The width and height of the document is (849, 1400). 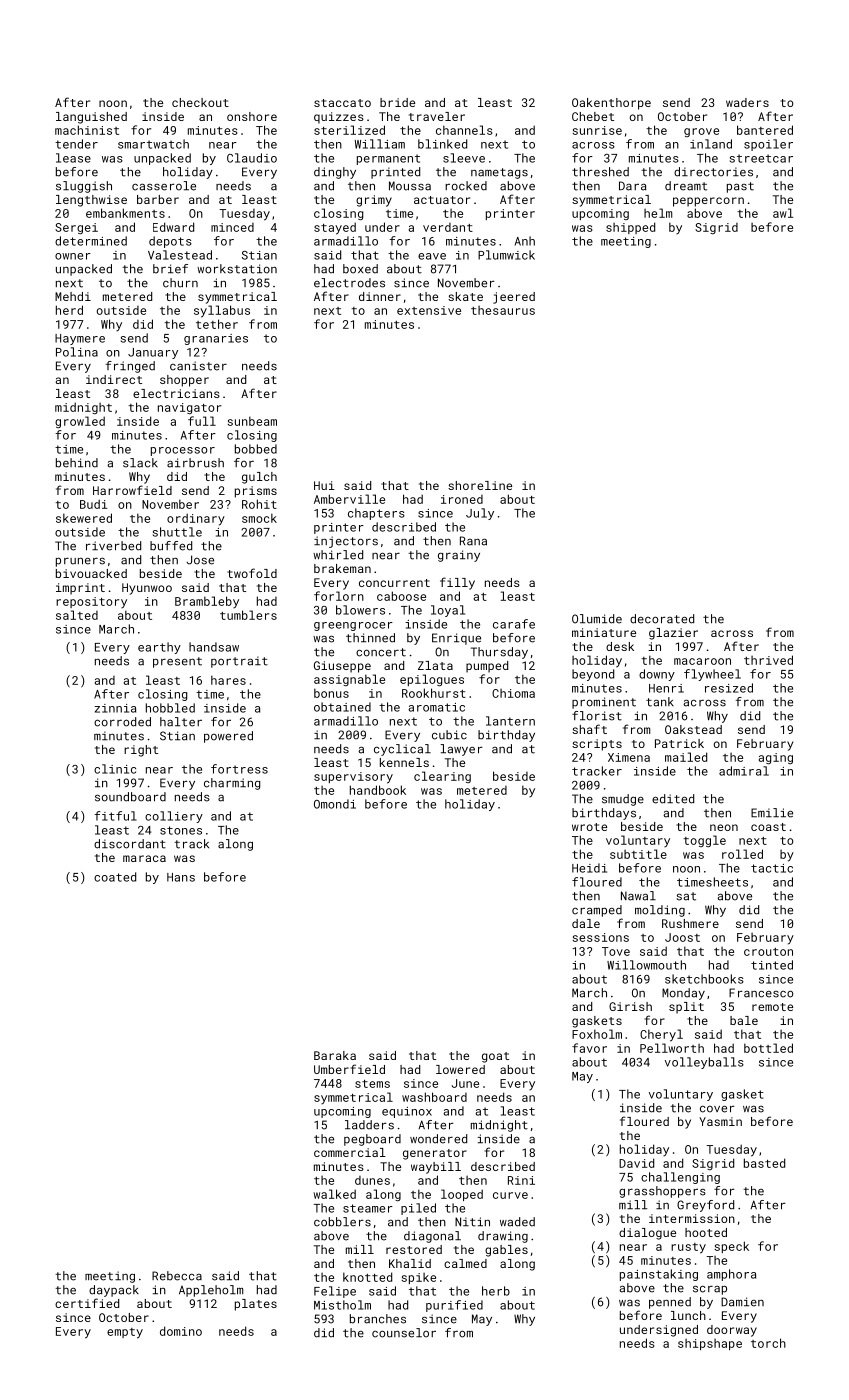 What do you see at coordinates (349, 1069) in the document?
I see `Umberfield` at bounding box center [349, 1069].
